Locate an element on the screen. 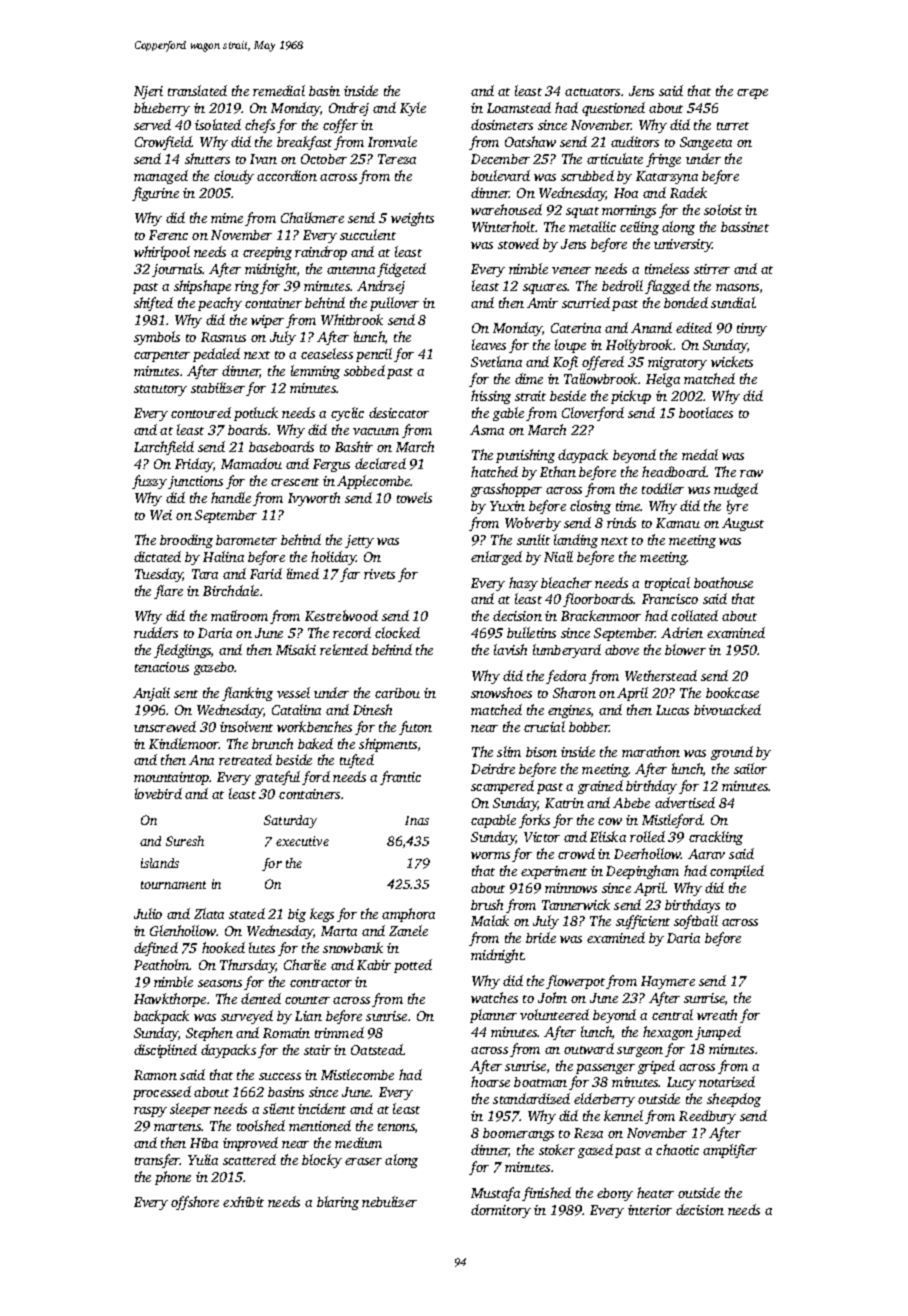 The image size is (908, 1316). griped is located at coordinates (656, 1067).
